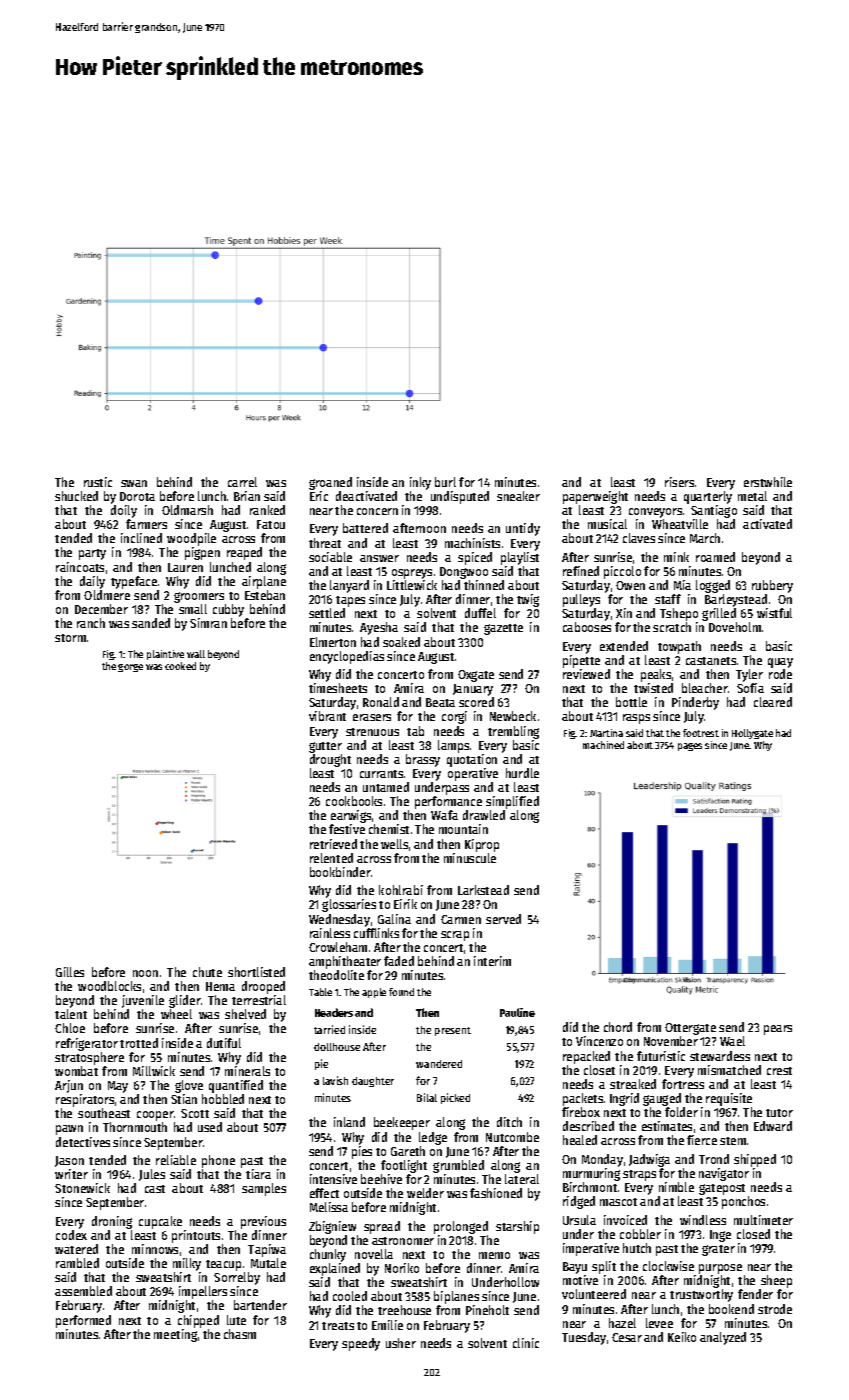  I want to click on closed, so click(753, 1234).
